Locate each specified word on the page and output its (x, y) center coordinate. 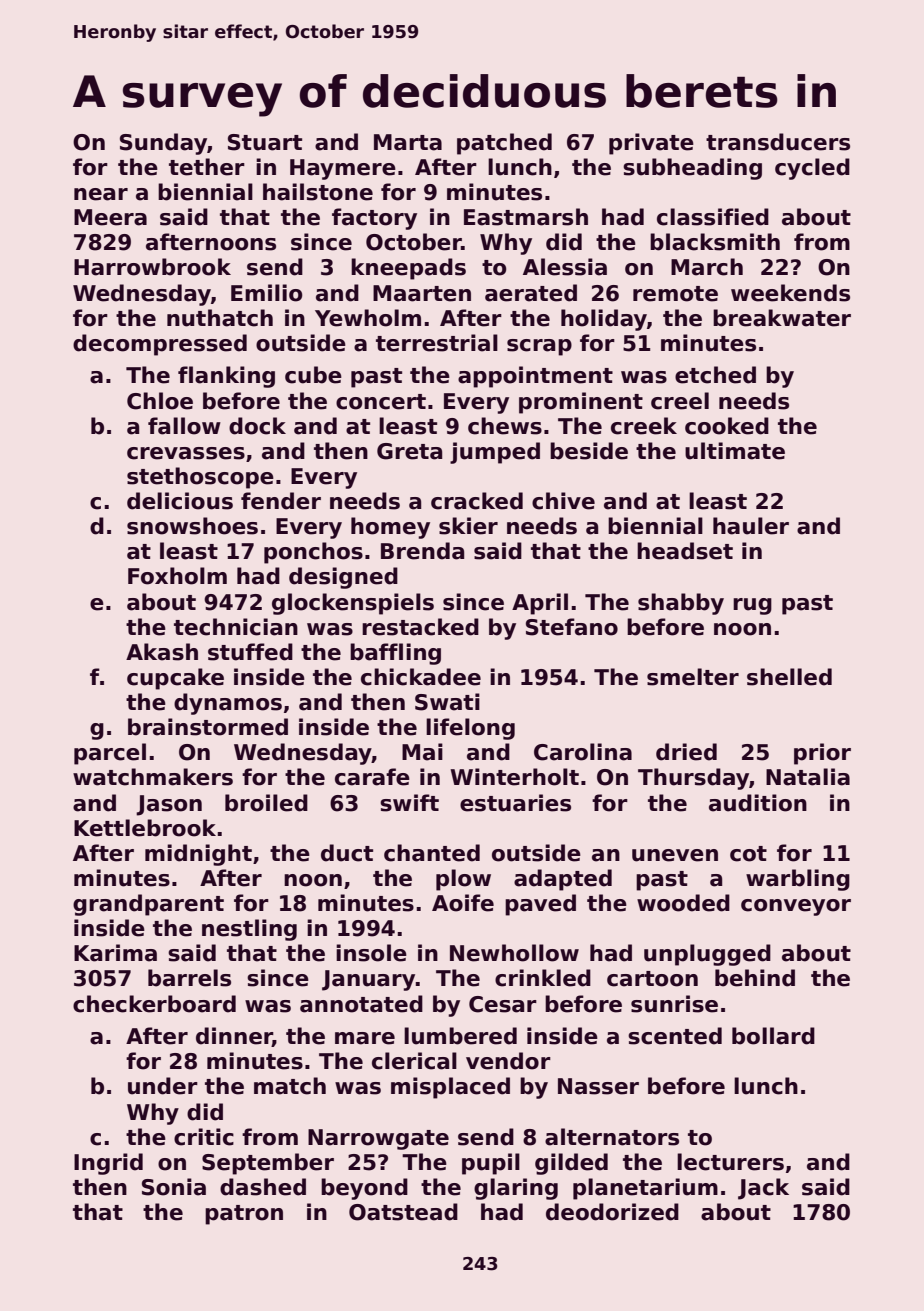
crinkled (543, 978)
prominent (581, 403)
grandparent (148, 905)
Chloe (160, 401)
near (101, 194)
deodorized (612, 1212)
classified (713, 217)
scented (675, 1036)
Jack (763, 1189)
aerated (531, 293)
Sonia (174, 1187)
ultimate (735, 451)
